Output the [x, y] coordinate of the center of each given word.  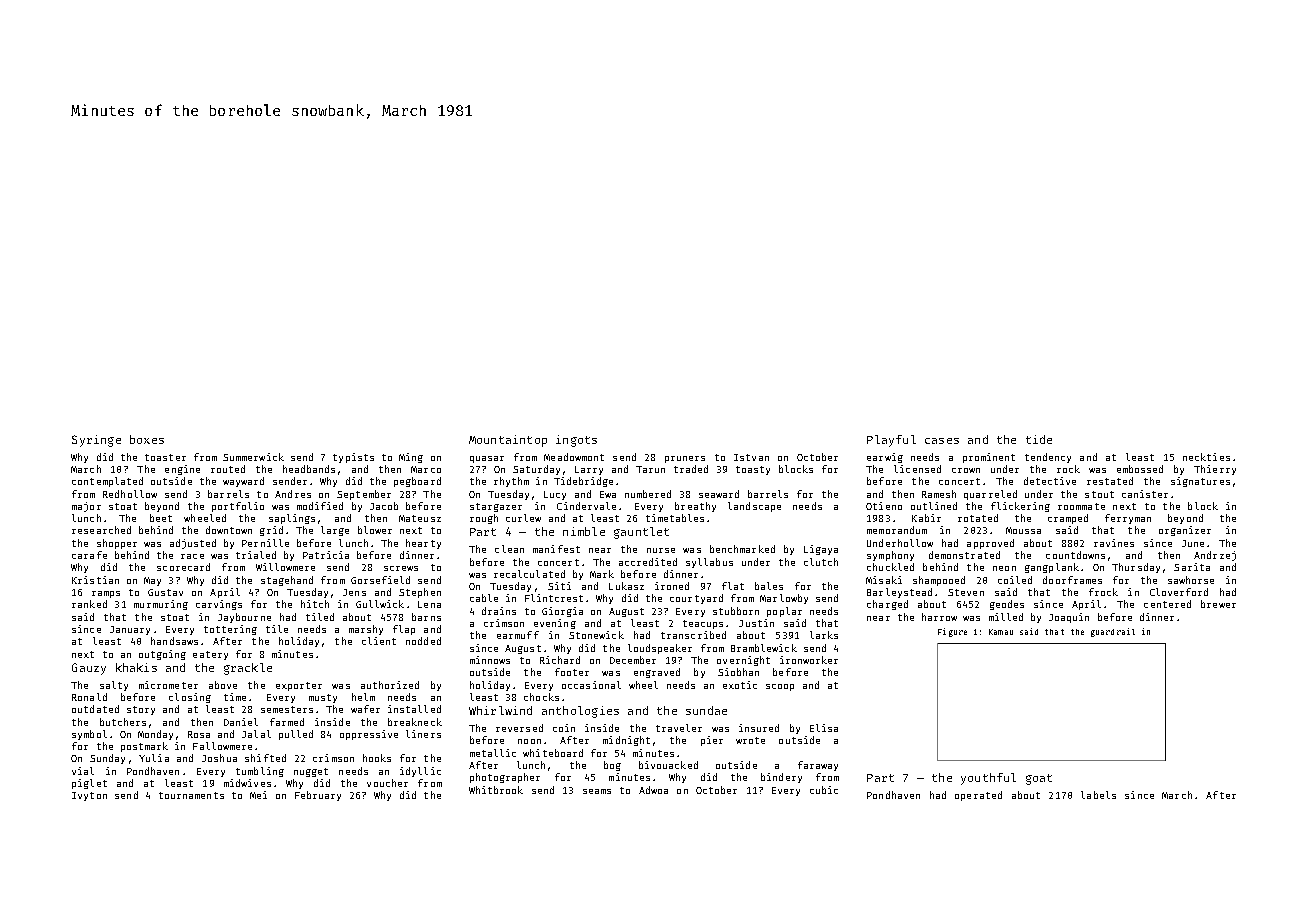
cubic [824, 790]
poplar [784, 612]
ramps [106, 594]
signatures [1200, 482]
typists [353, 458]
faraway [818, 766]
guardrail [1113, 632]
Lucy [555, 495]
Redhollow [130, 494]
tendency [1048, 458]
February [318, 796]
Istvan [751, 457]
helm [363, 697]
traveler [679, 728]
